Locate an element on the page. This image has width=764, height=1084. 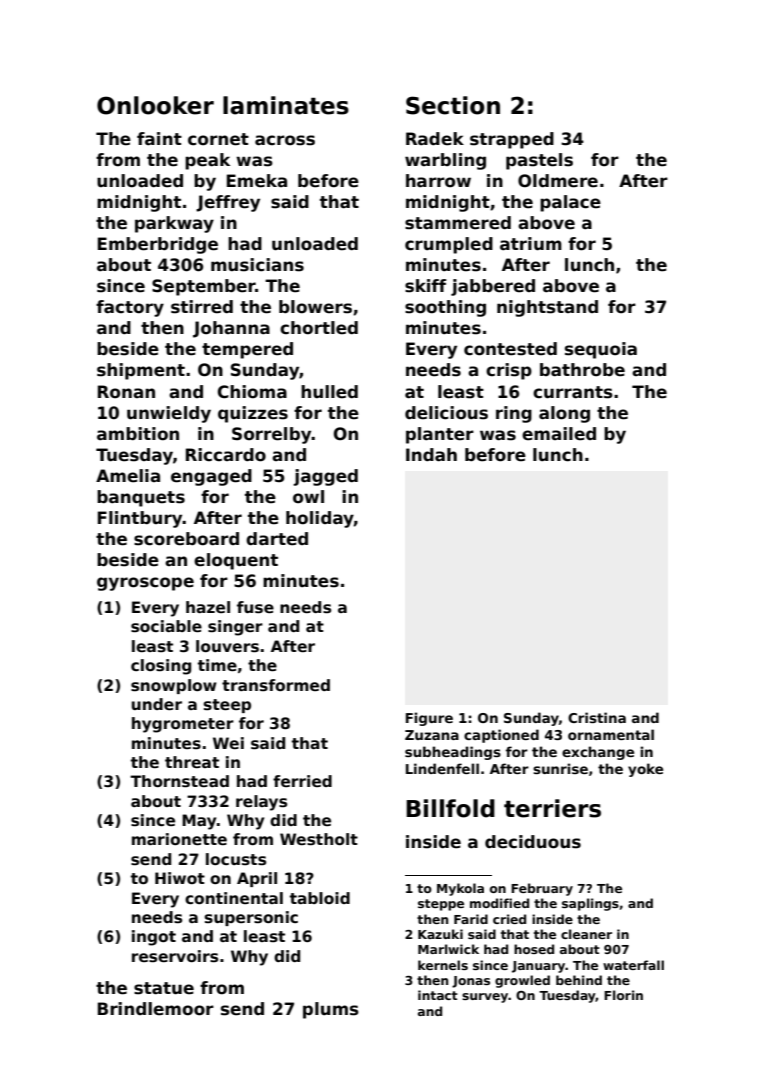
shipment is located at coordinates (141, 371).
